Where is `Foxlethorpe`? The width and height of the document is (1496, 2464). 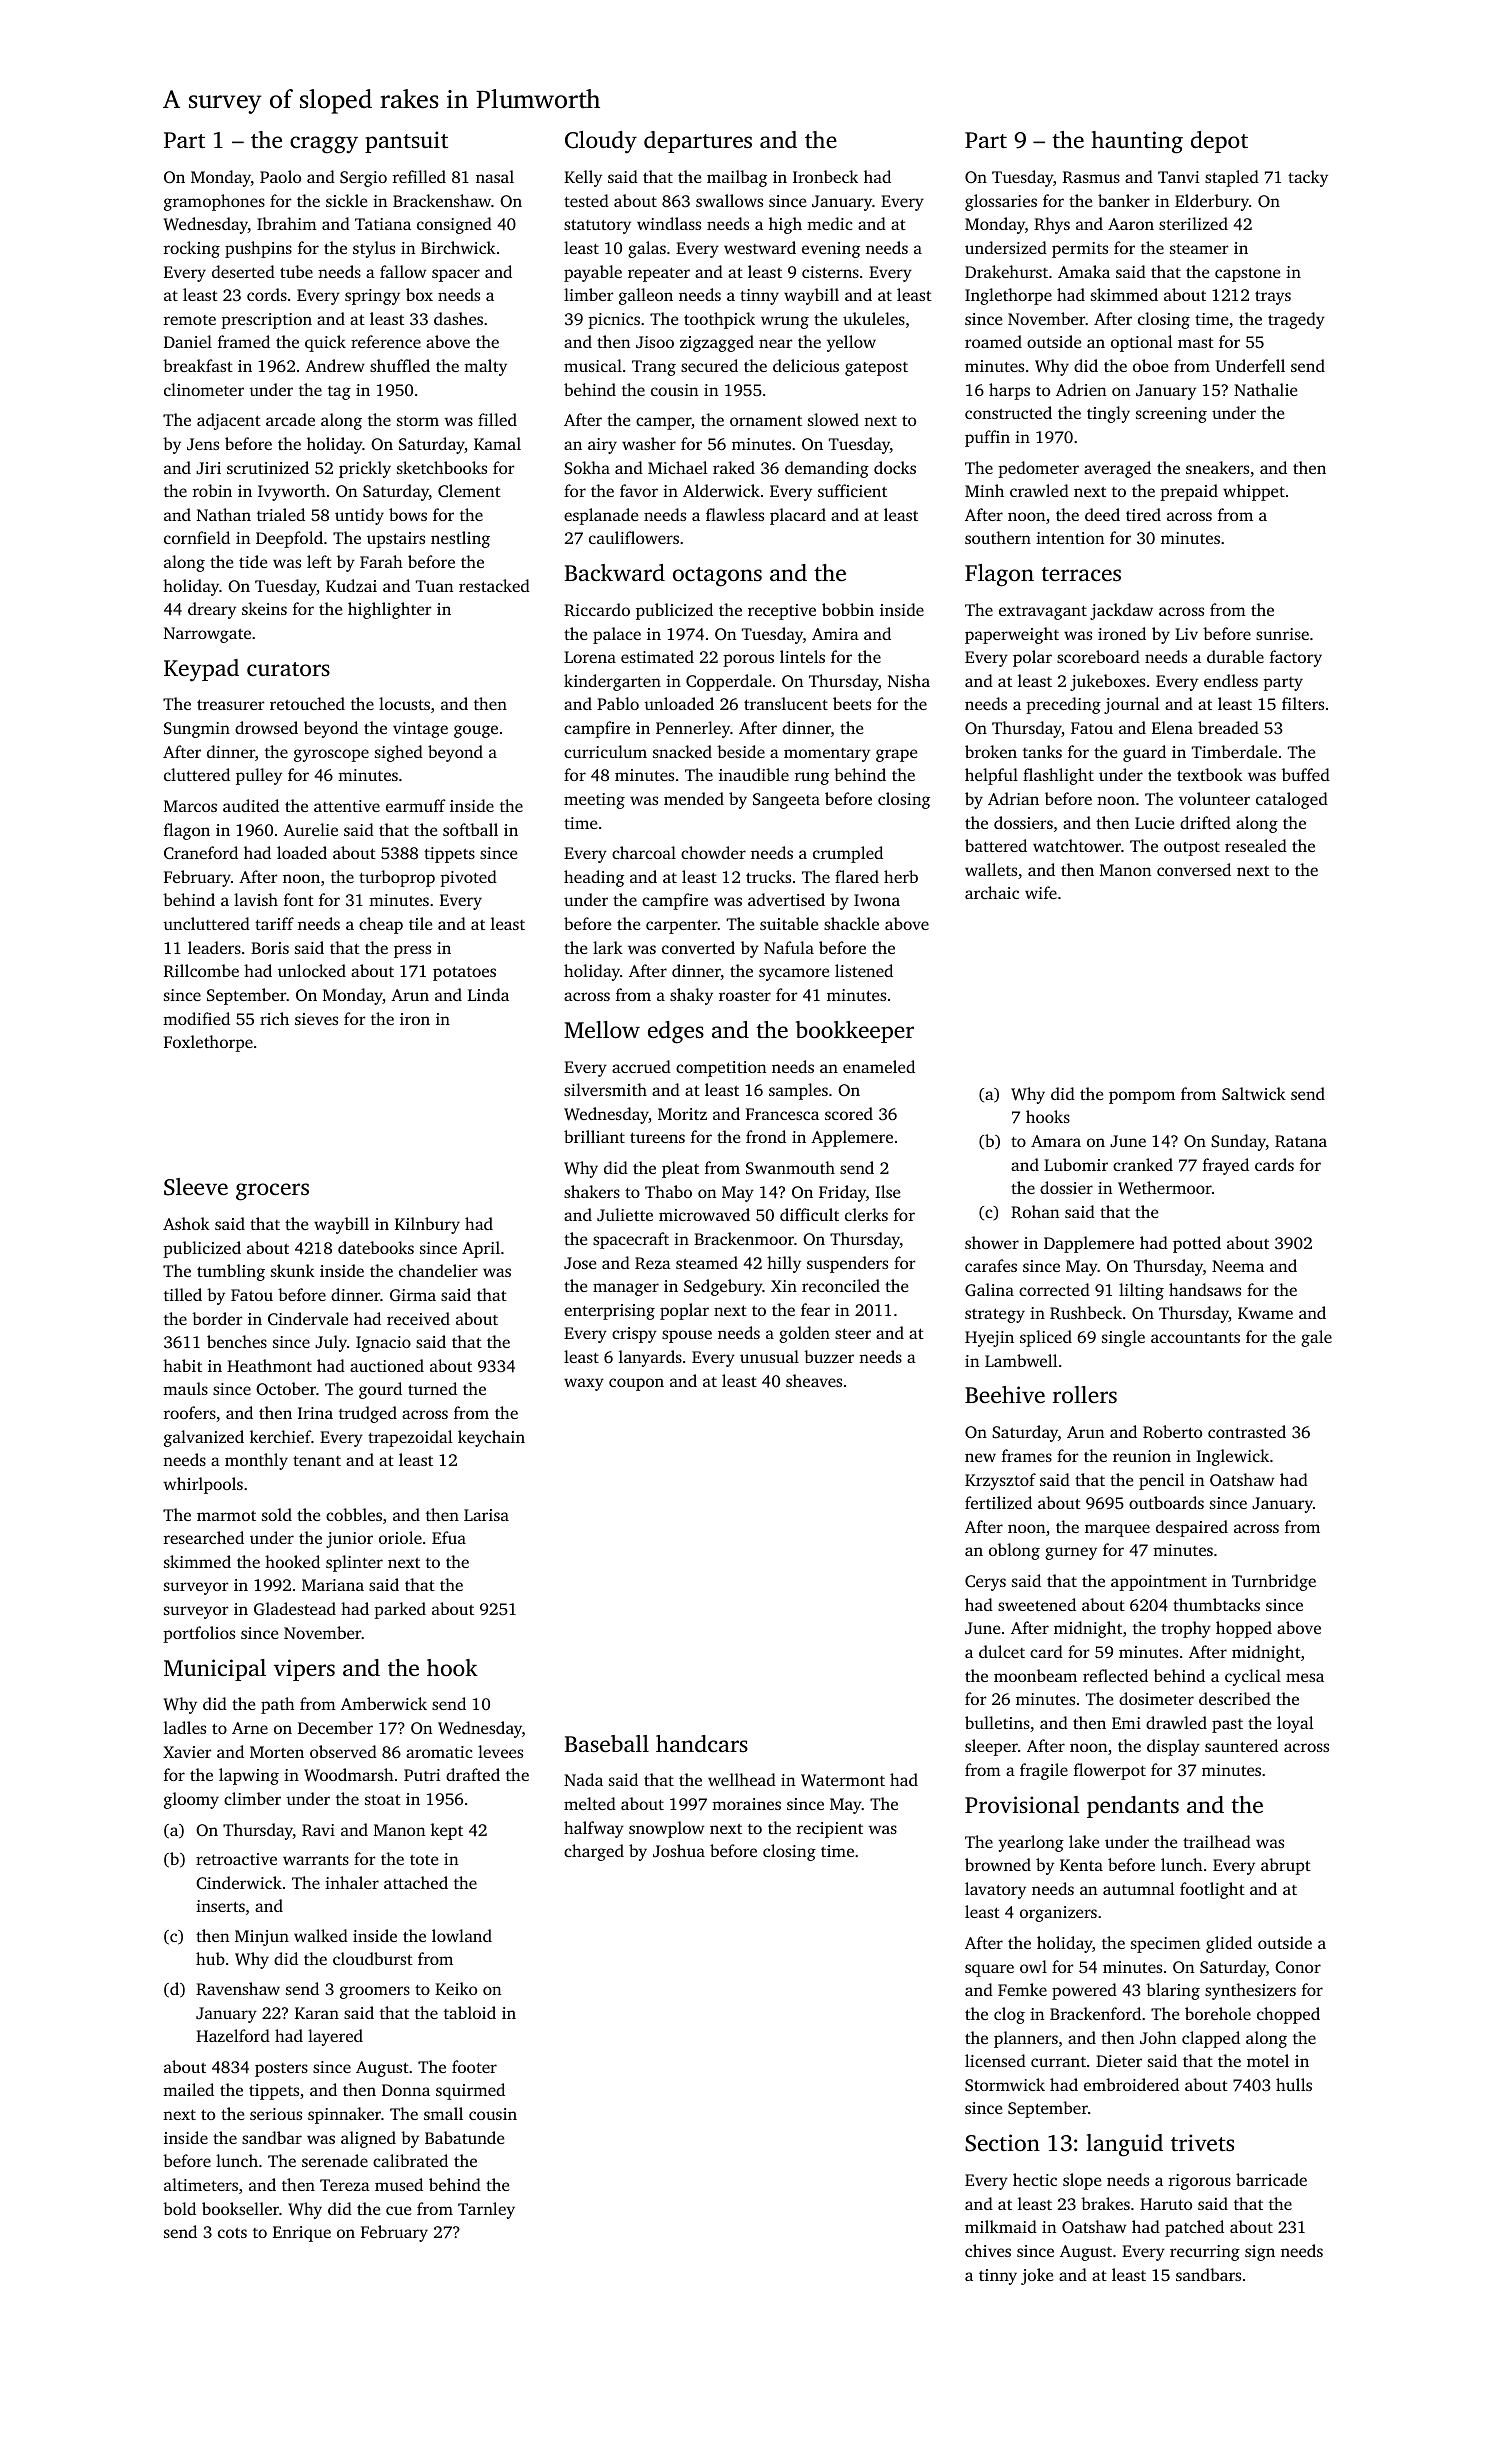 Foxlethorpe is located at coordinates (208, 1043).
